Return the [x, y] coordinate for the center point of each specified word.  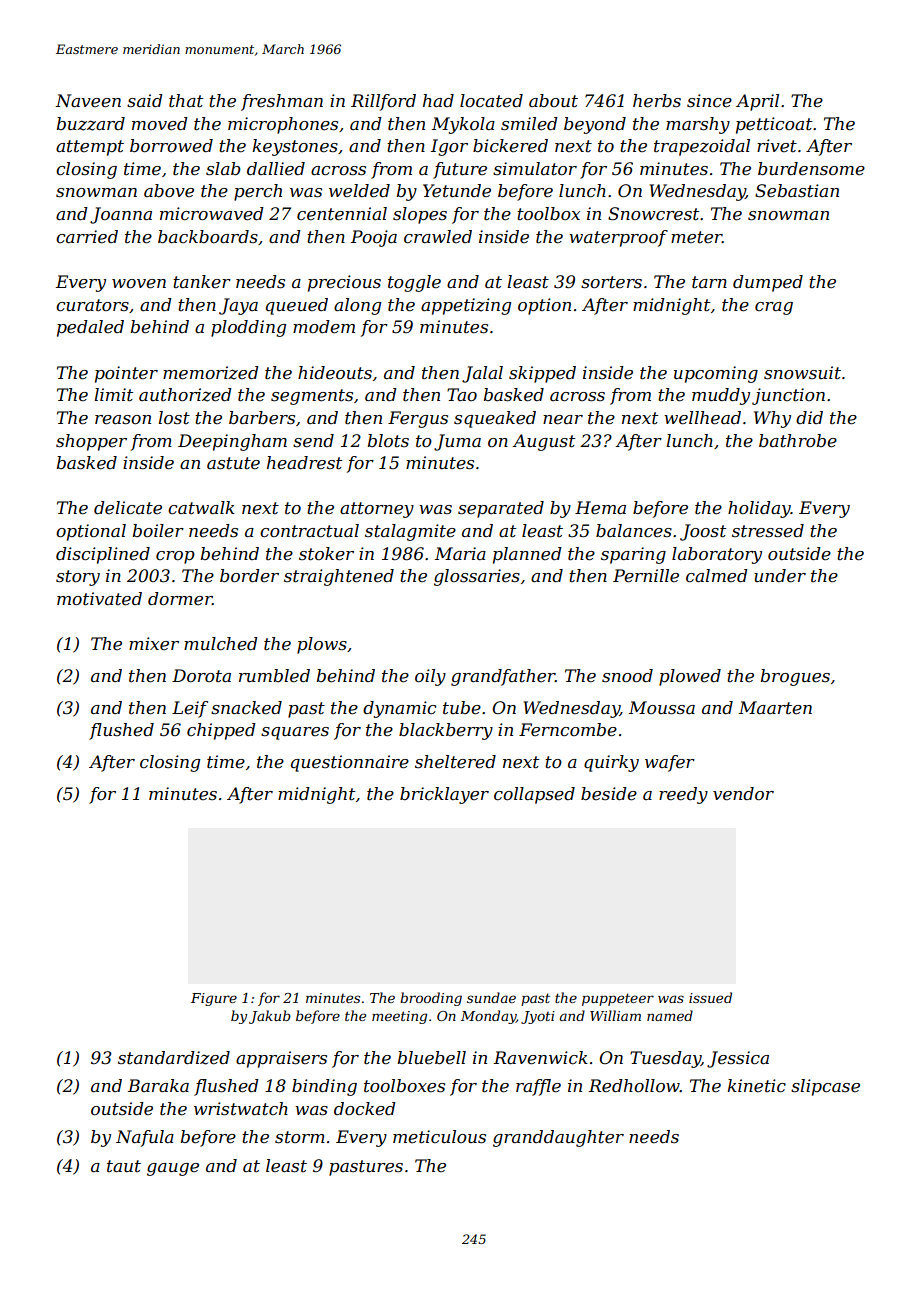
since [709, 101]
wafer [670, 763]
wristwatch [241, 1109]
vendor [743, 794]
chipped [221, 731]
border [249, 576]
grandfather [503, 677]
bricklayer [444, 795]
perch [258, 192]
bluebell [431, 1058]
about [553, 100]
